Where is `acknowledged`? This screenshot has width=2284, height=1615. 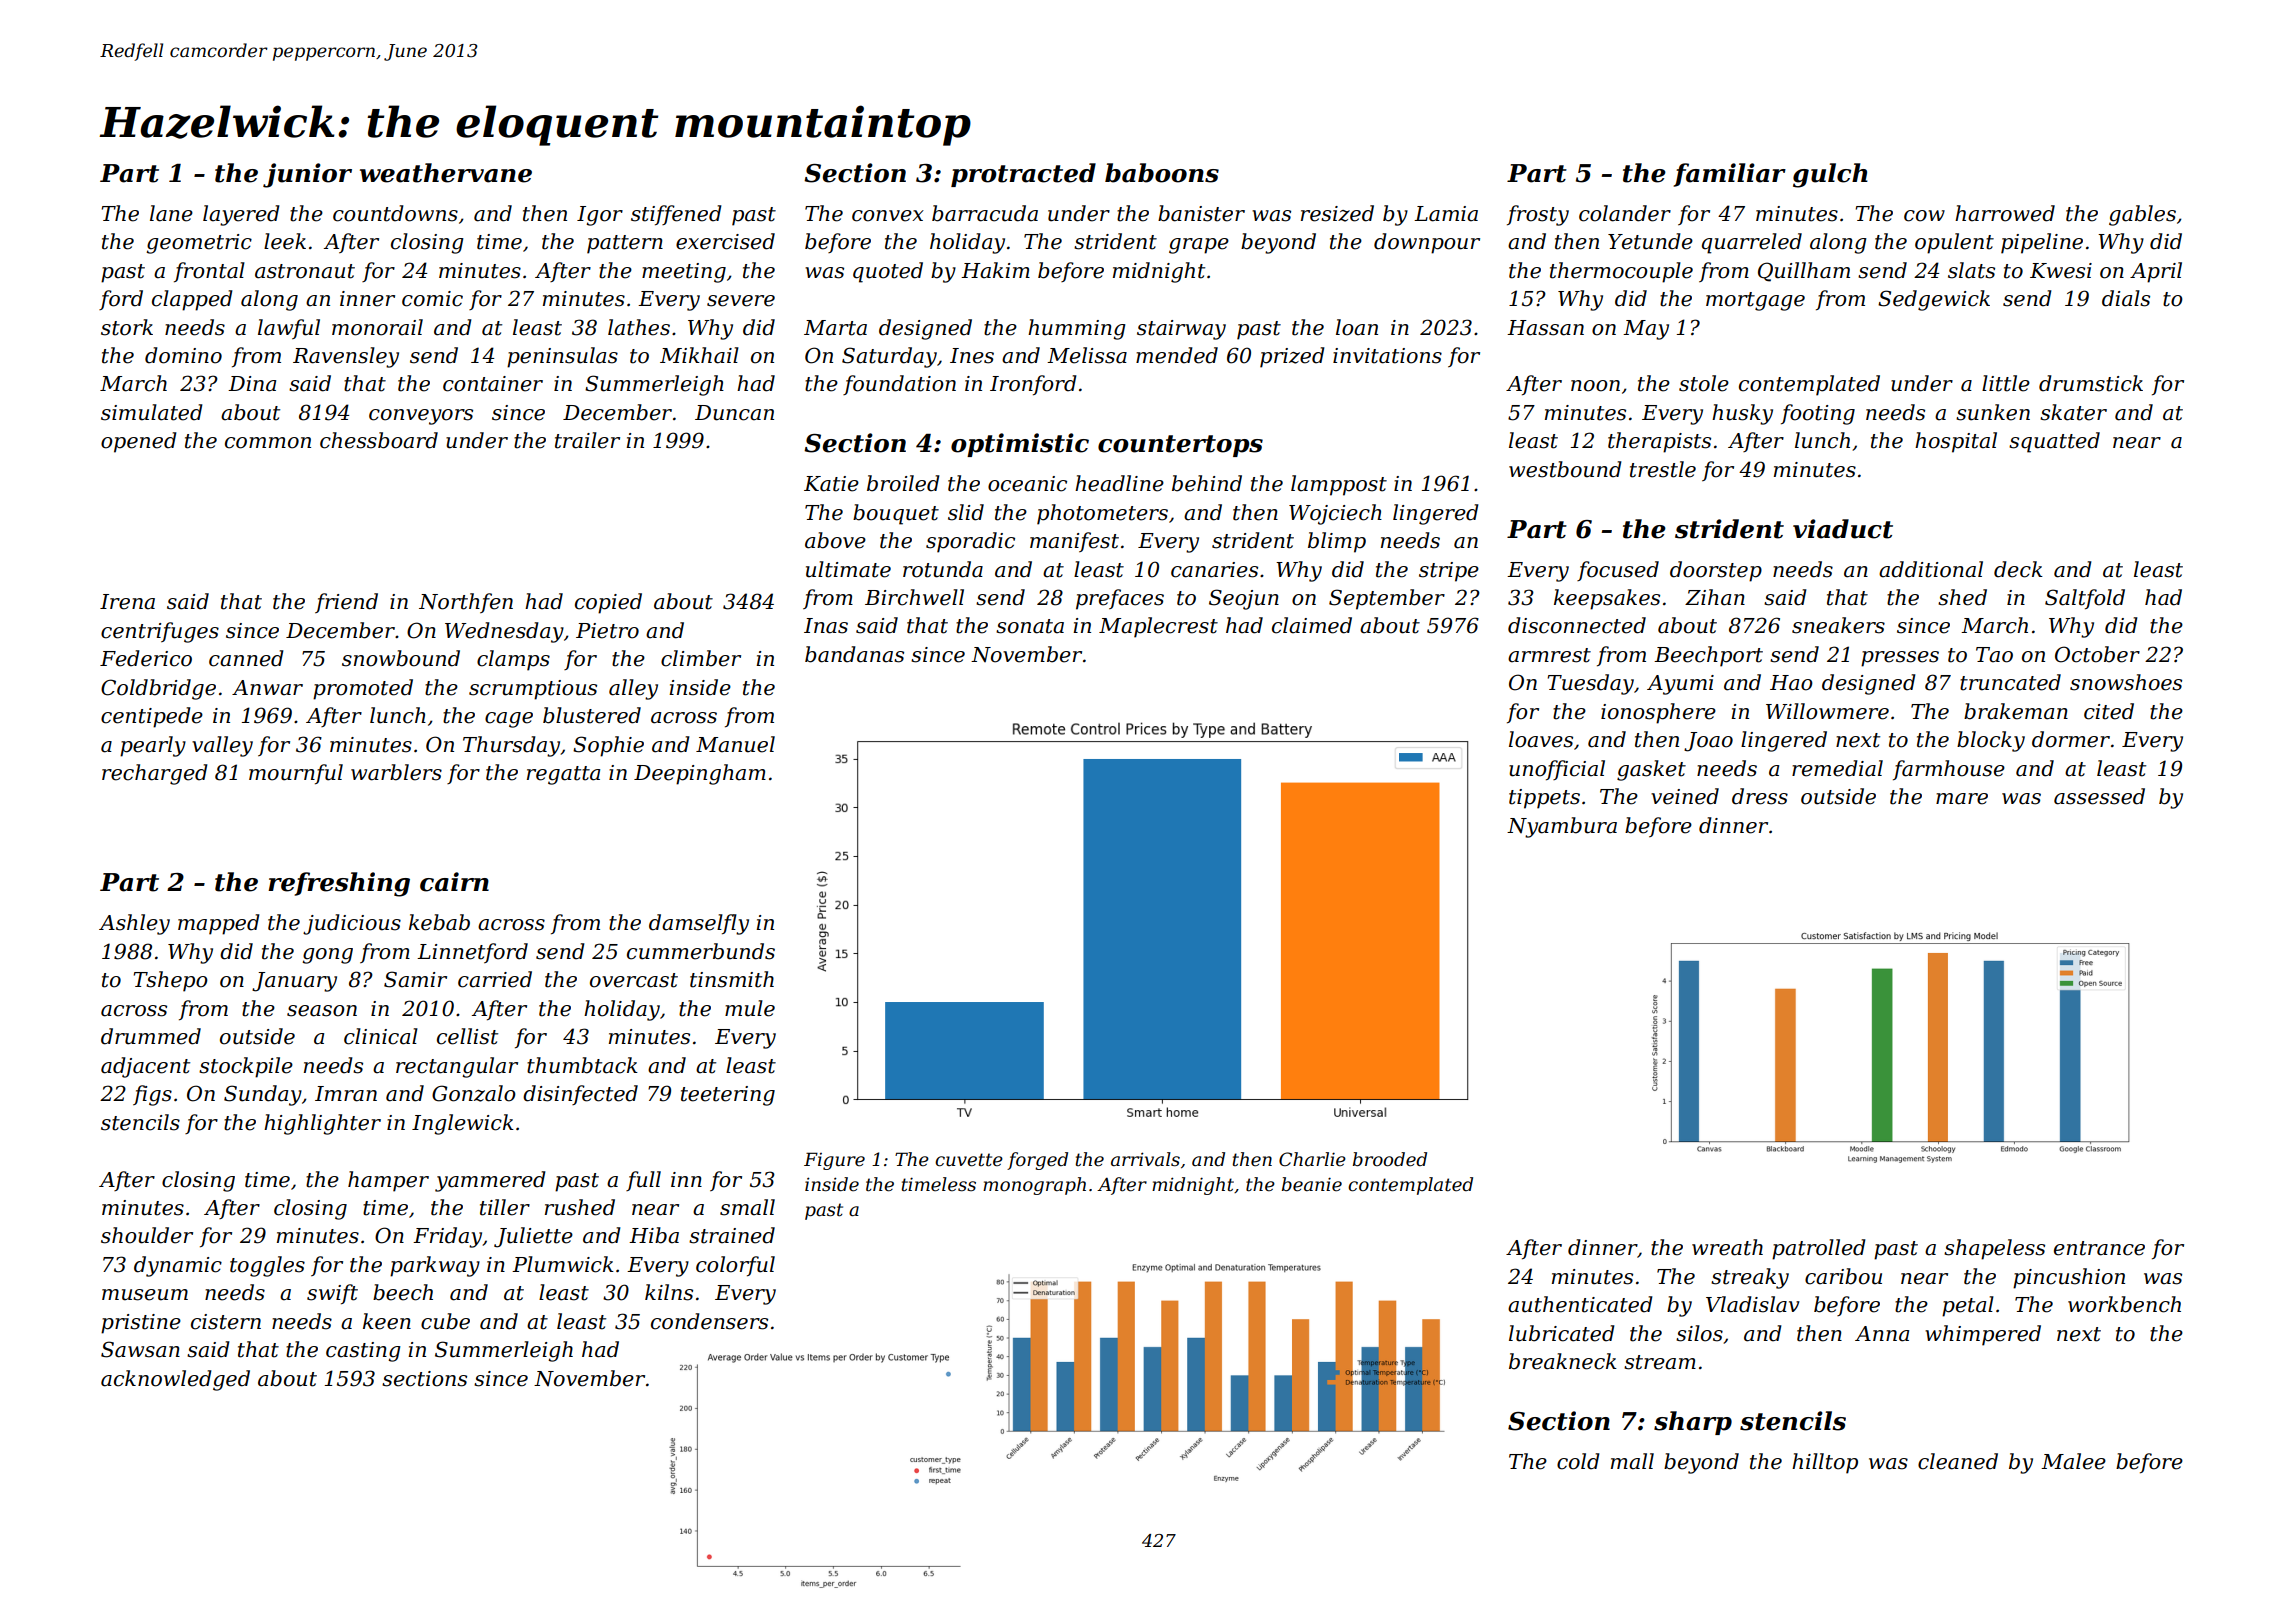 acknowledged is located at coordinates (175, 1380).
